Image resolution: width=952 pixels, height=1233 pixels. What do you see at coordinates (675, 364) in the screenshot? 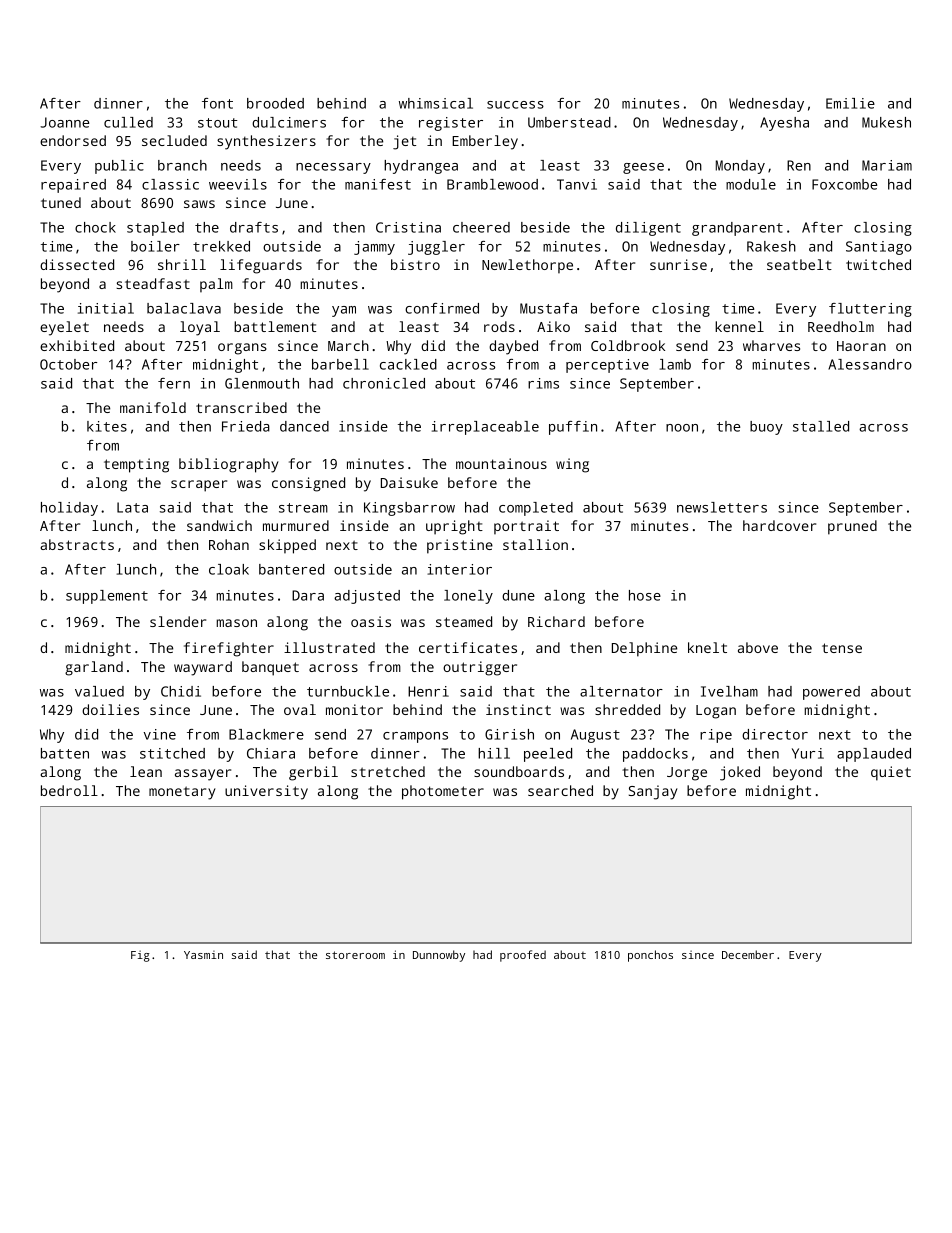
I see `lamb` at bounding box center [675, 364].
